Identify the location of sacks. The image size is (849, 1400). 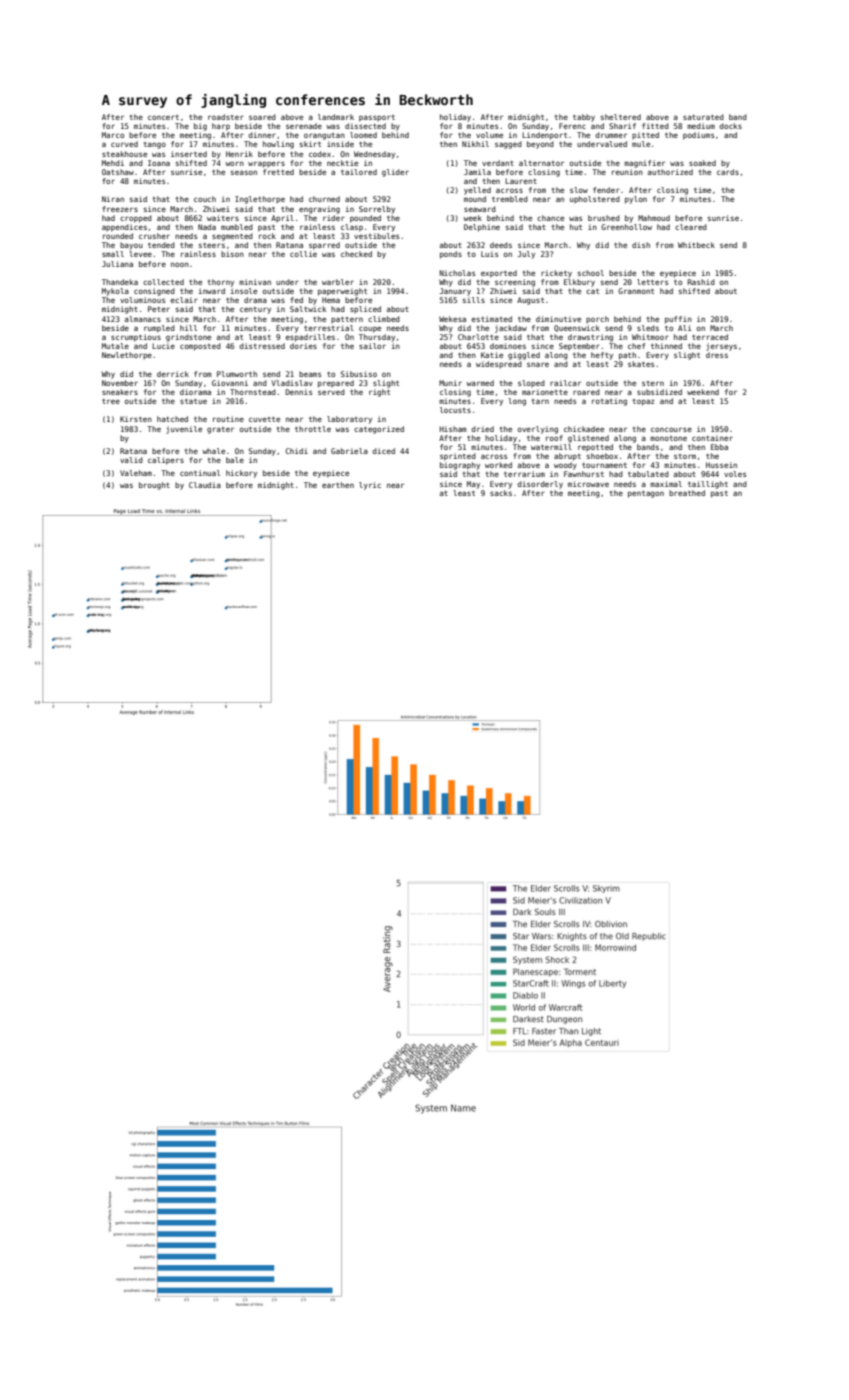
(501, 493).
